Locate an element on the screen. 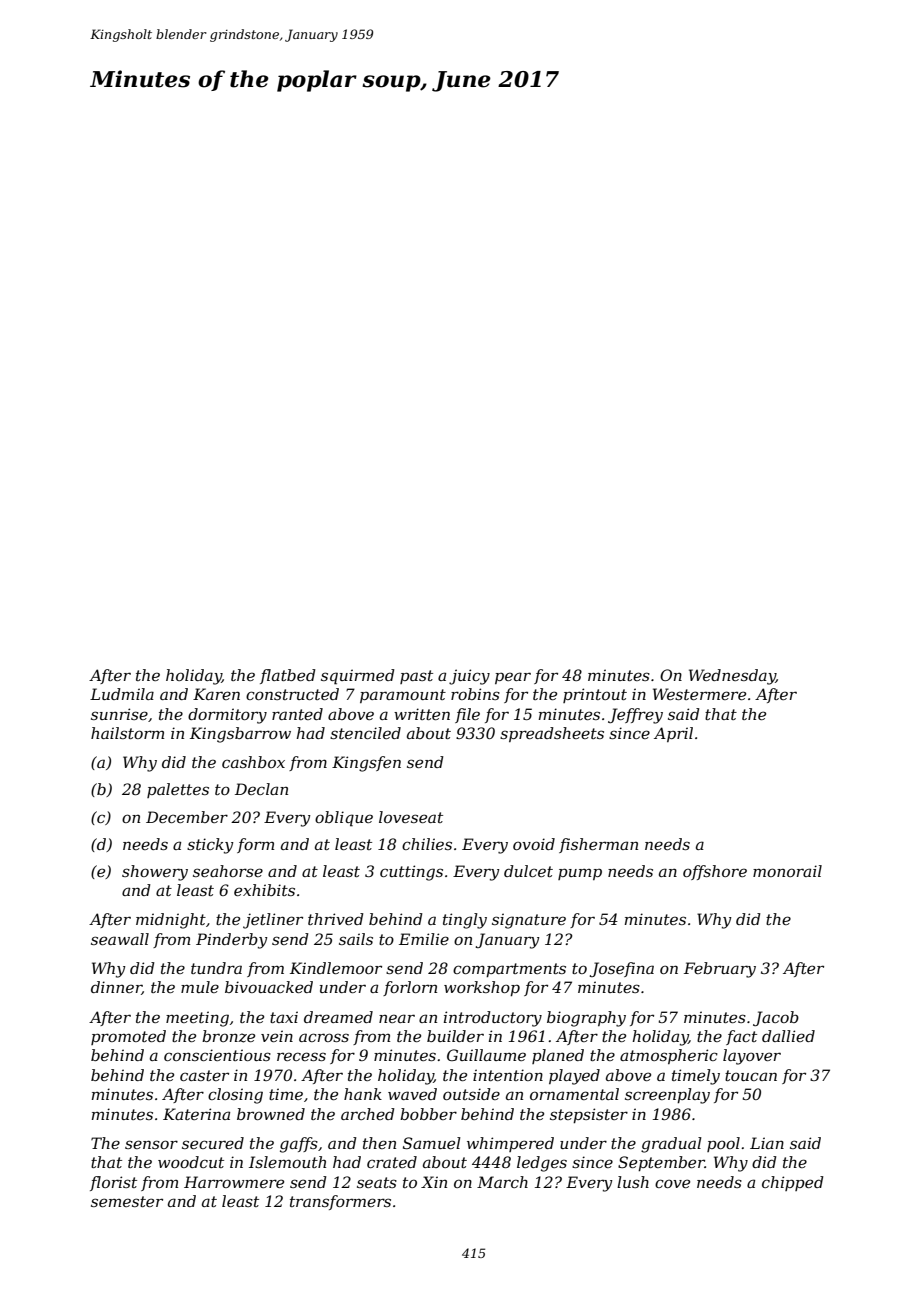 The height and width of the screenshot is (1308, 924). florist is located at coordinates (113, 1183).
